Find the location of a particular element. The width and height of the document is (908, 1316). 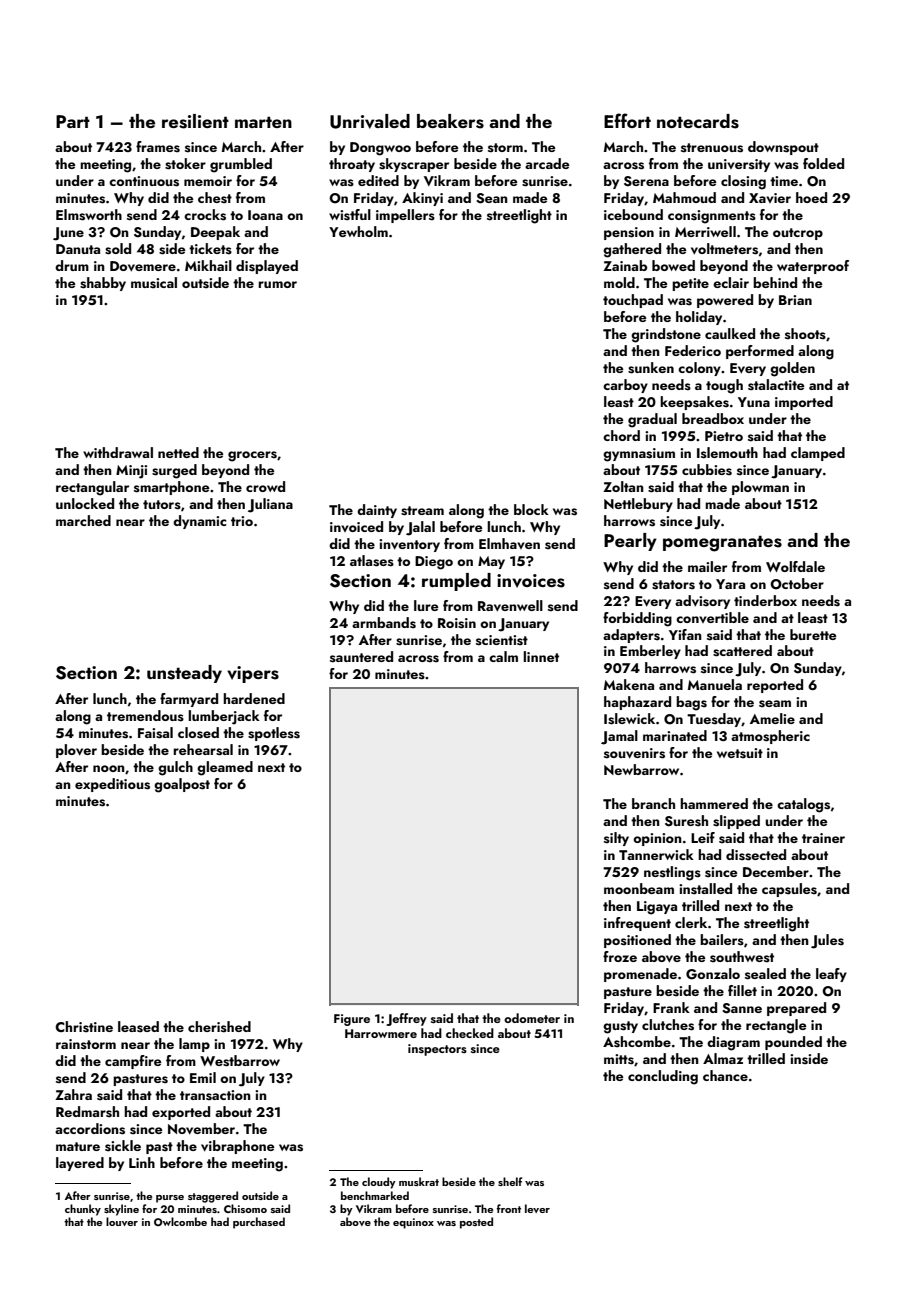

Emil is located at coordinates (203, 1077).
